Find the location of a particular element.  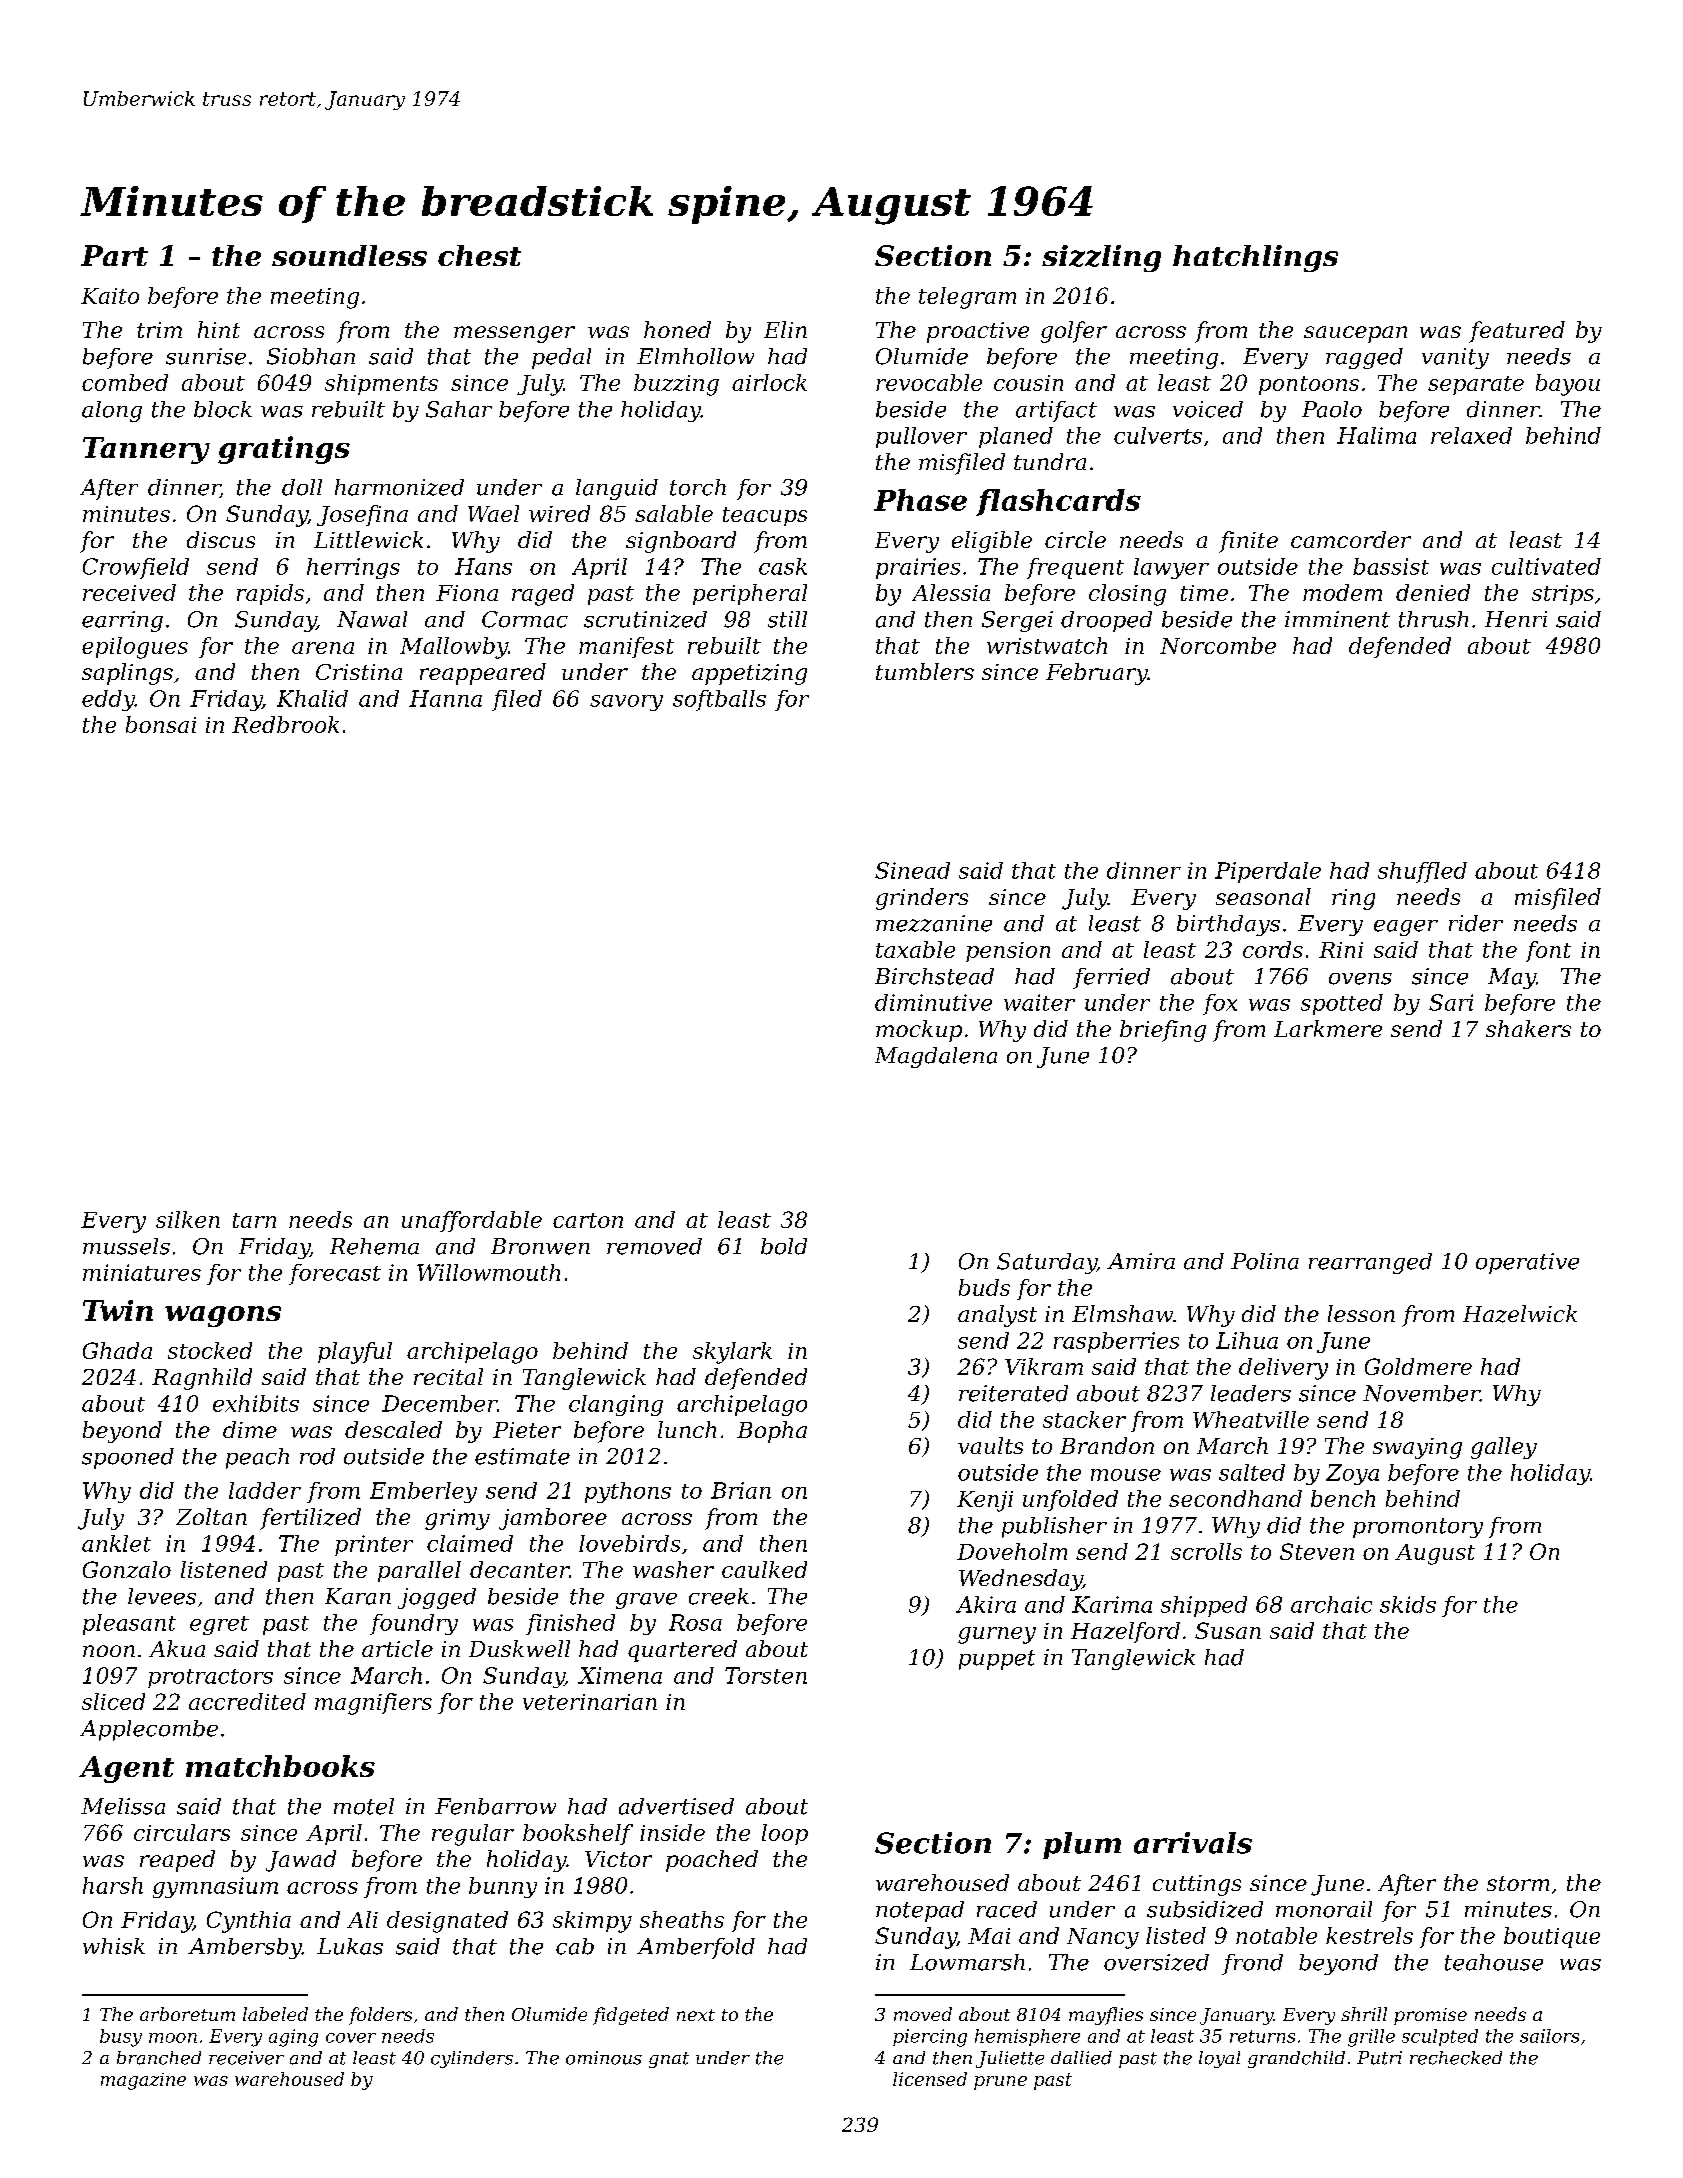

protractors is located at coordinates (210, 1678).
